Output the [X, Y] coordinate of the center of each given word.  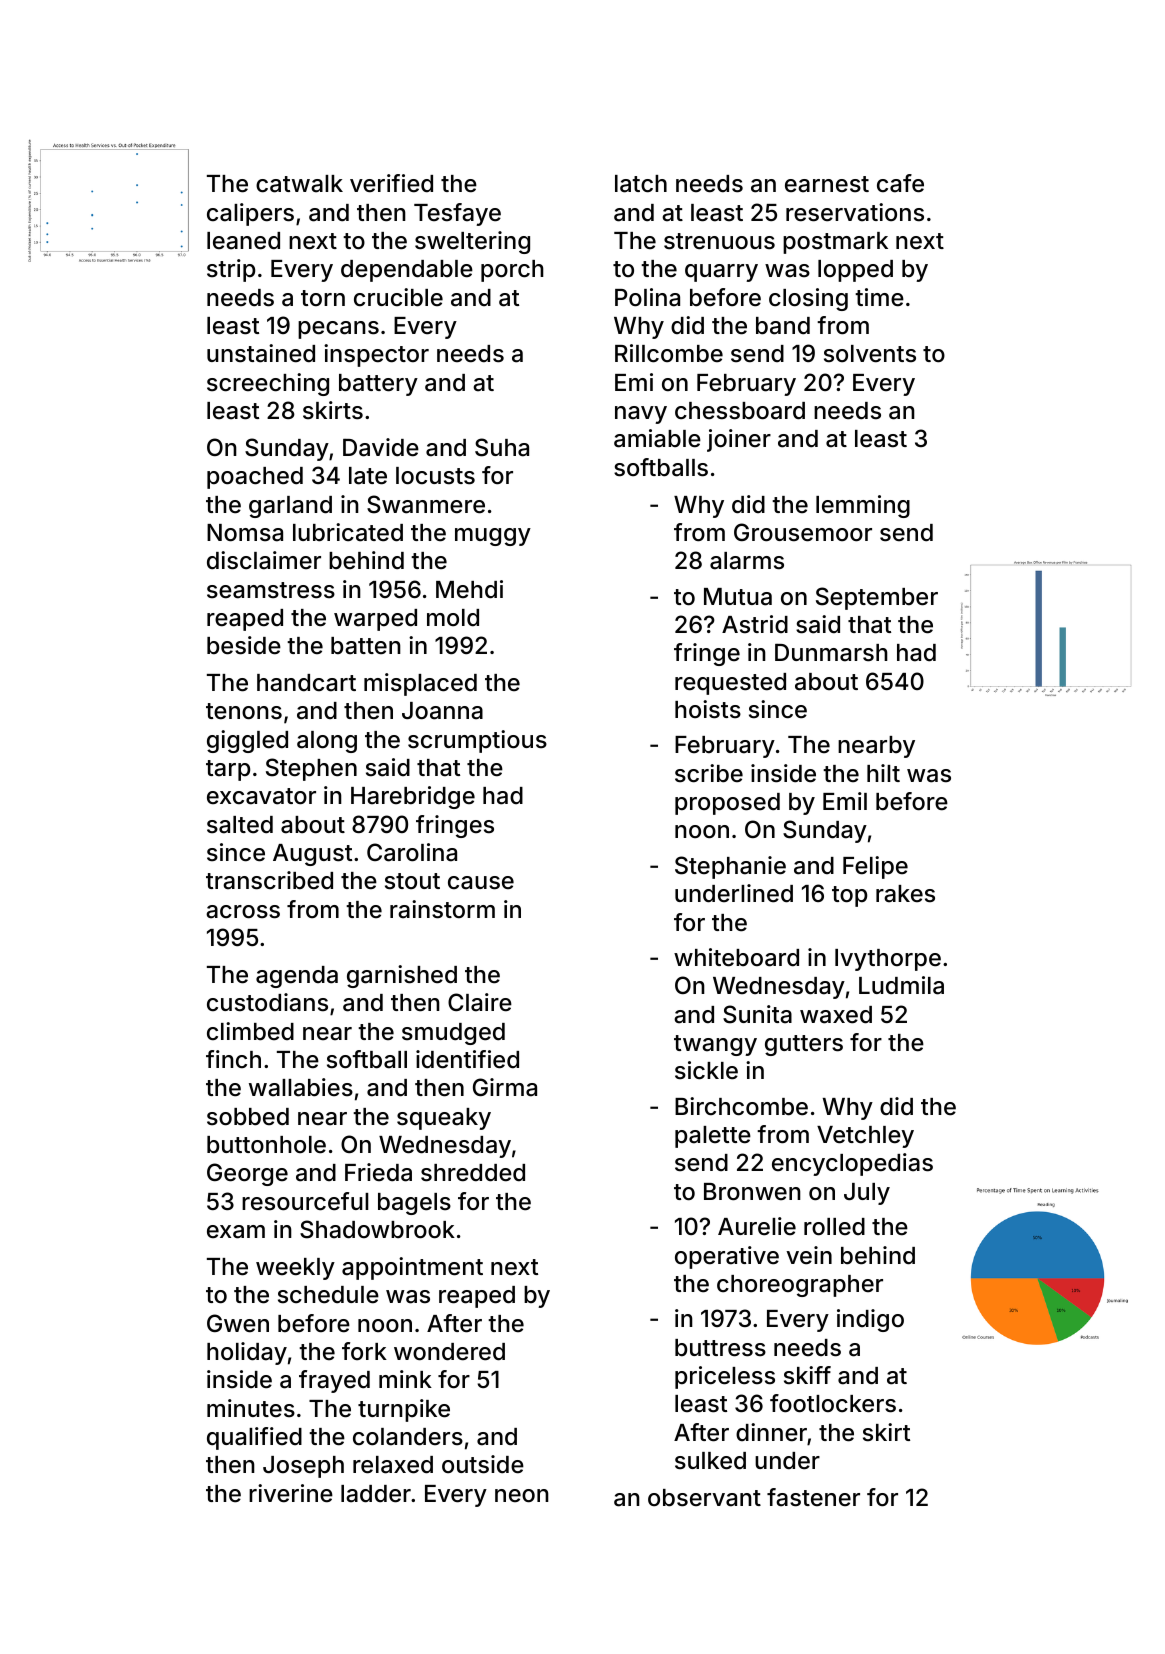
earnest [827, 184]
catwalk [299, 184]
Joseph [303, 1467]
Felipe [875, 867]
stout [412, 881]
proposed [727, 804]
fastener [813, 1497]
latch [641, 184]
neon [522, 1496]
